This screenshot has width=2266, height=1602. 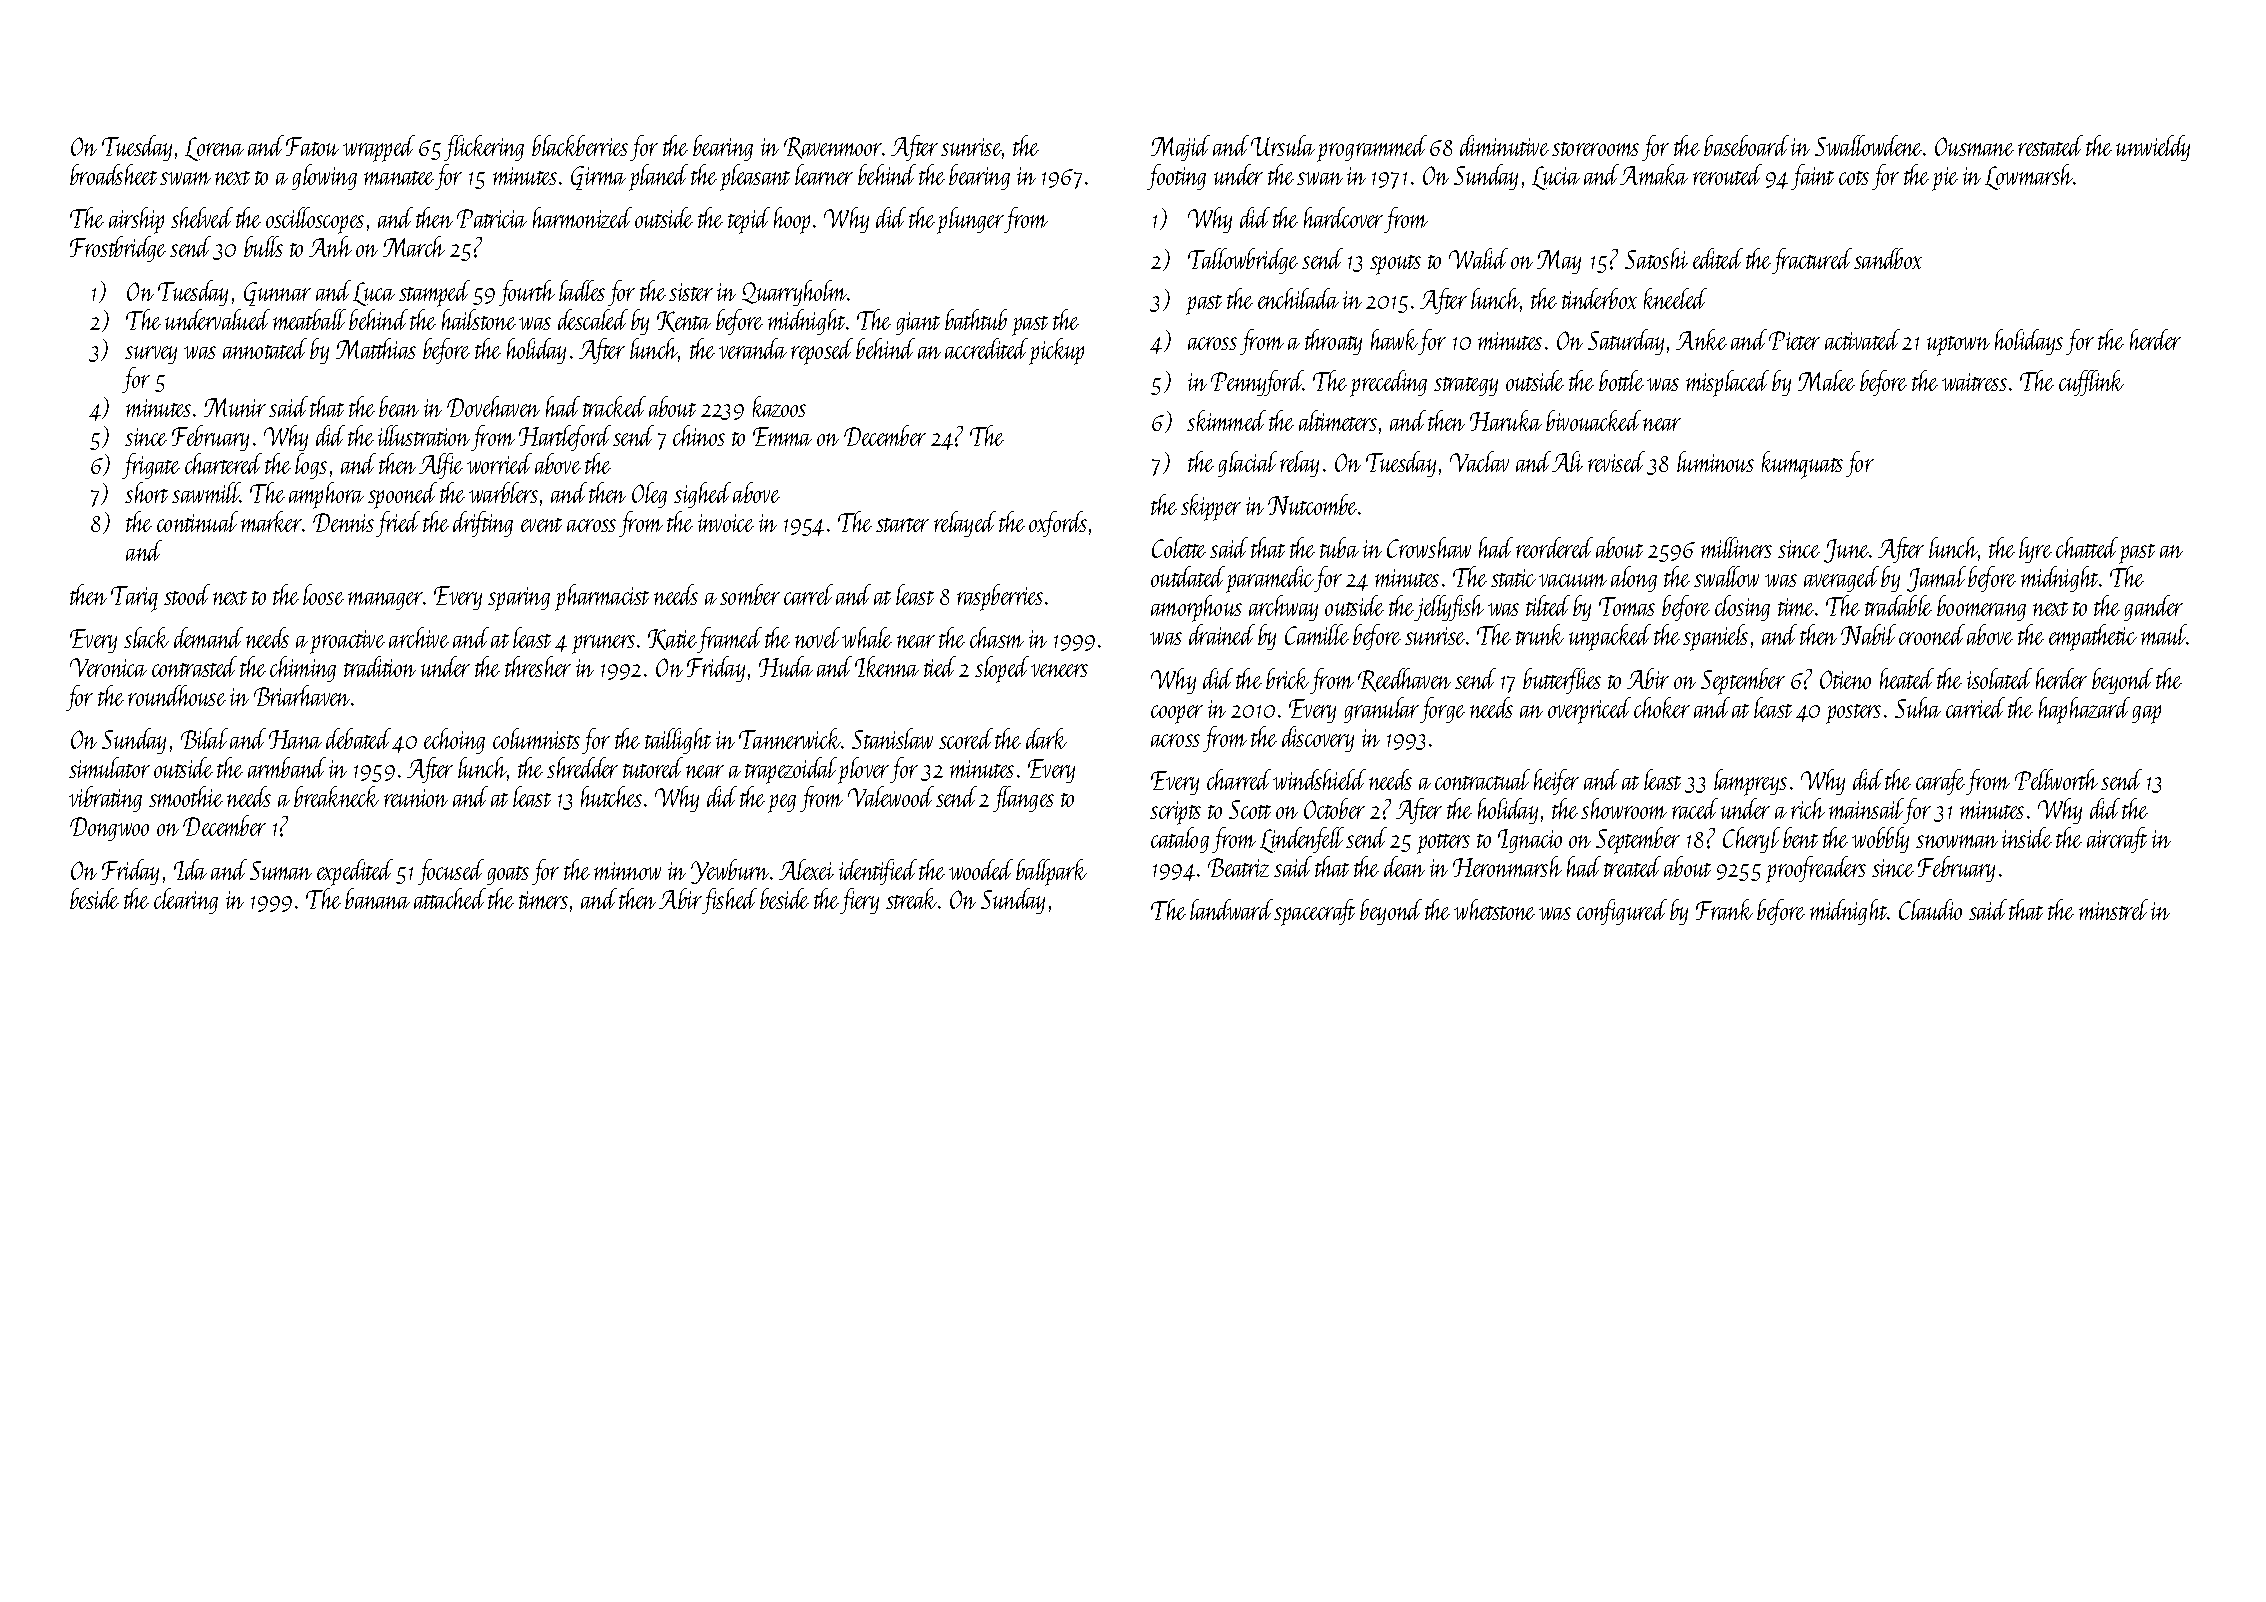 What do you see at coordinates (493, 406) in the screenshot?
I see `Dovehaven` at bounding box center [493, 406].
